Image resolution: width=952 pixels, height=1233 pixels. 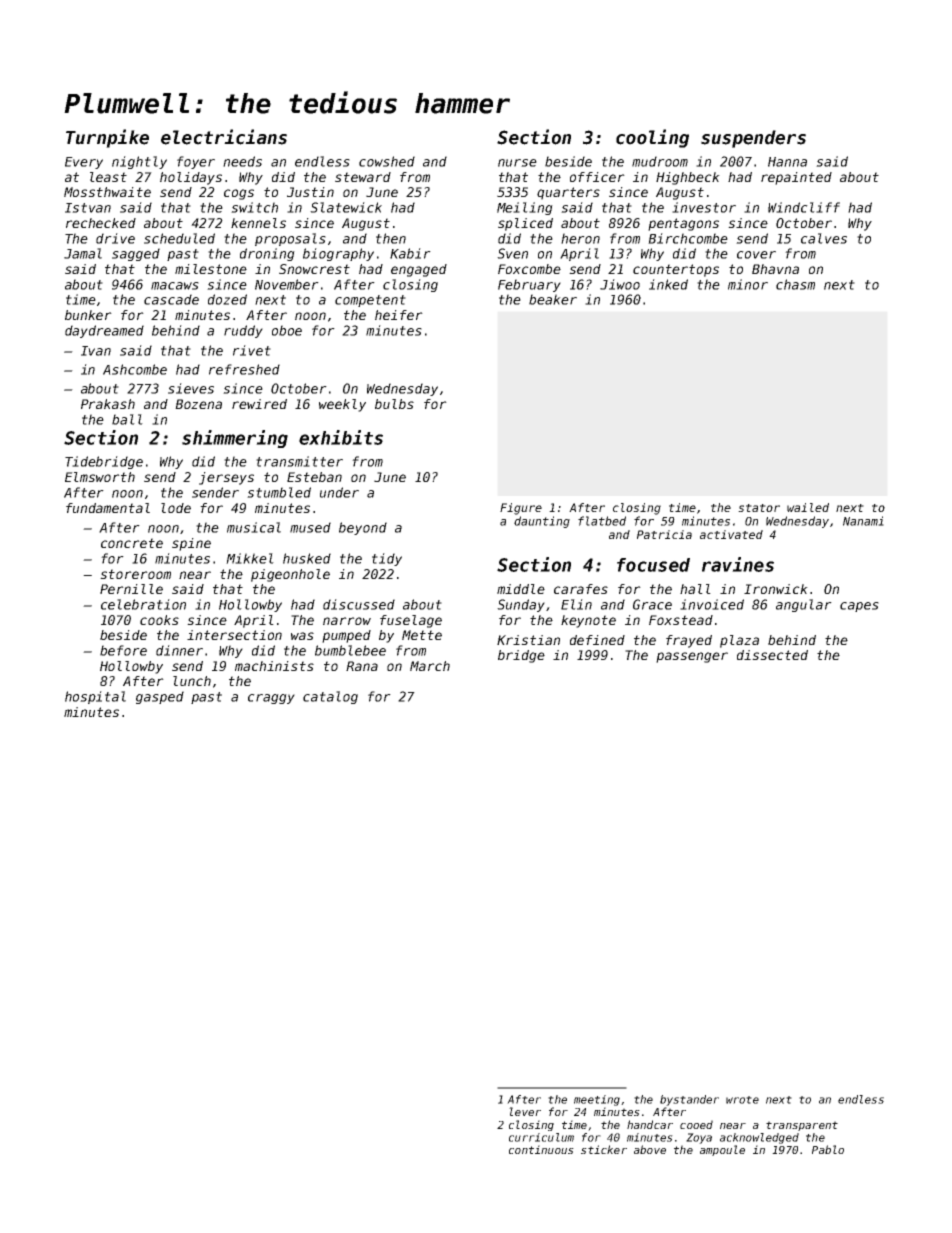 I want to click on gasped, so click(x=160, y=697).
